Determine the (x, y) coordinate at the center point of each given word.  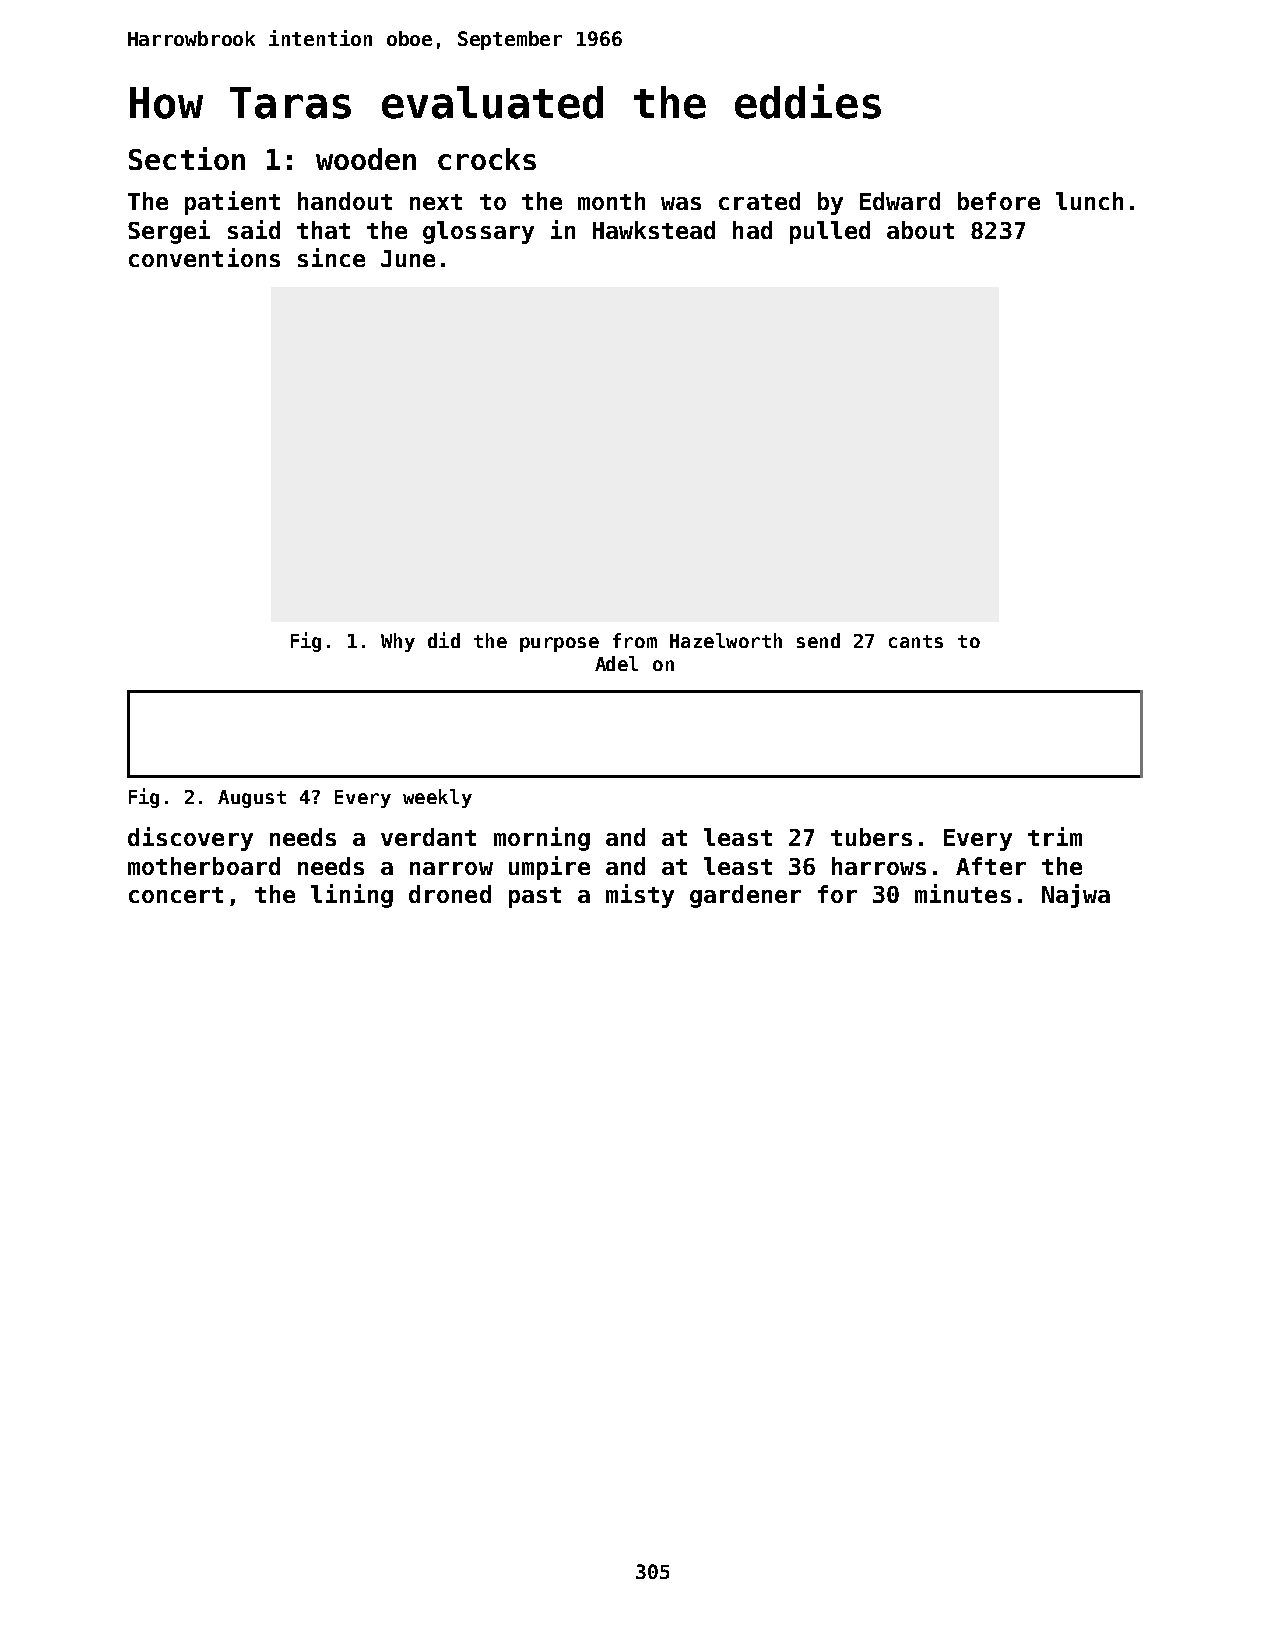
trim (1055, 836)
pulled (830, 232)
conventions (204, 257)
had (752, 230)
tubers (871, 837)
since (331, 257)
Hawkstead (654, 230)
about (920, 230)
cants (916, 641)
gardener (745, 896)
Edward (900, 201)
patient (232, 203)
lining (352, 896)
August (252, 799)
